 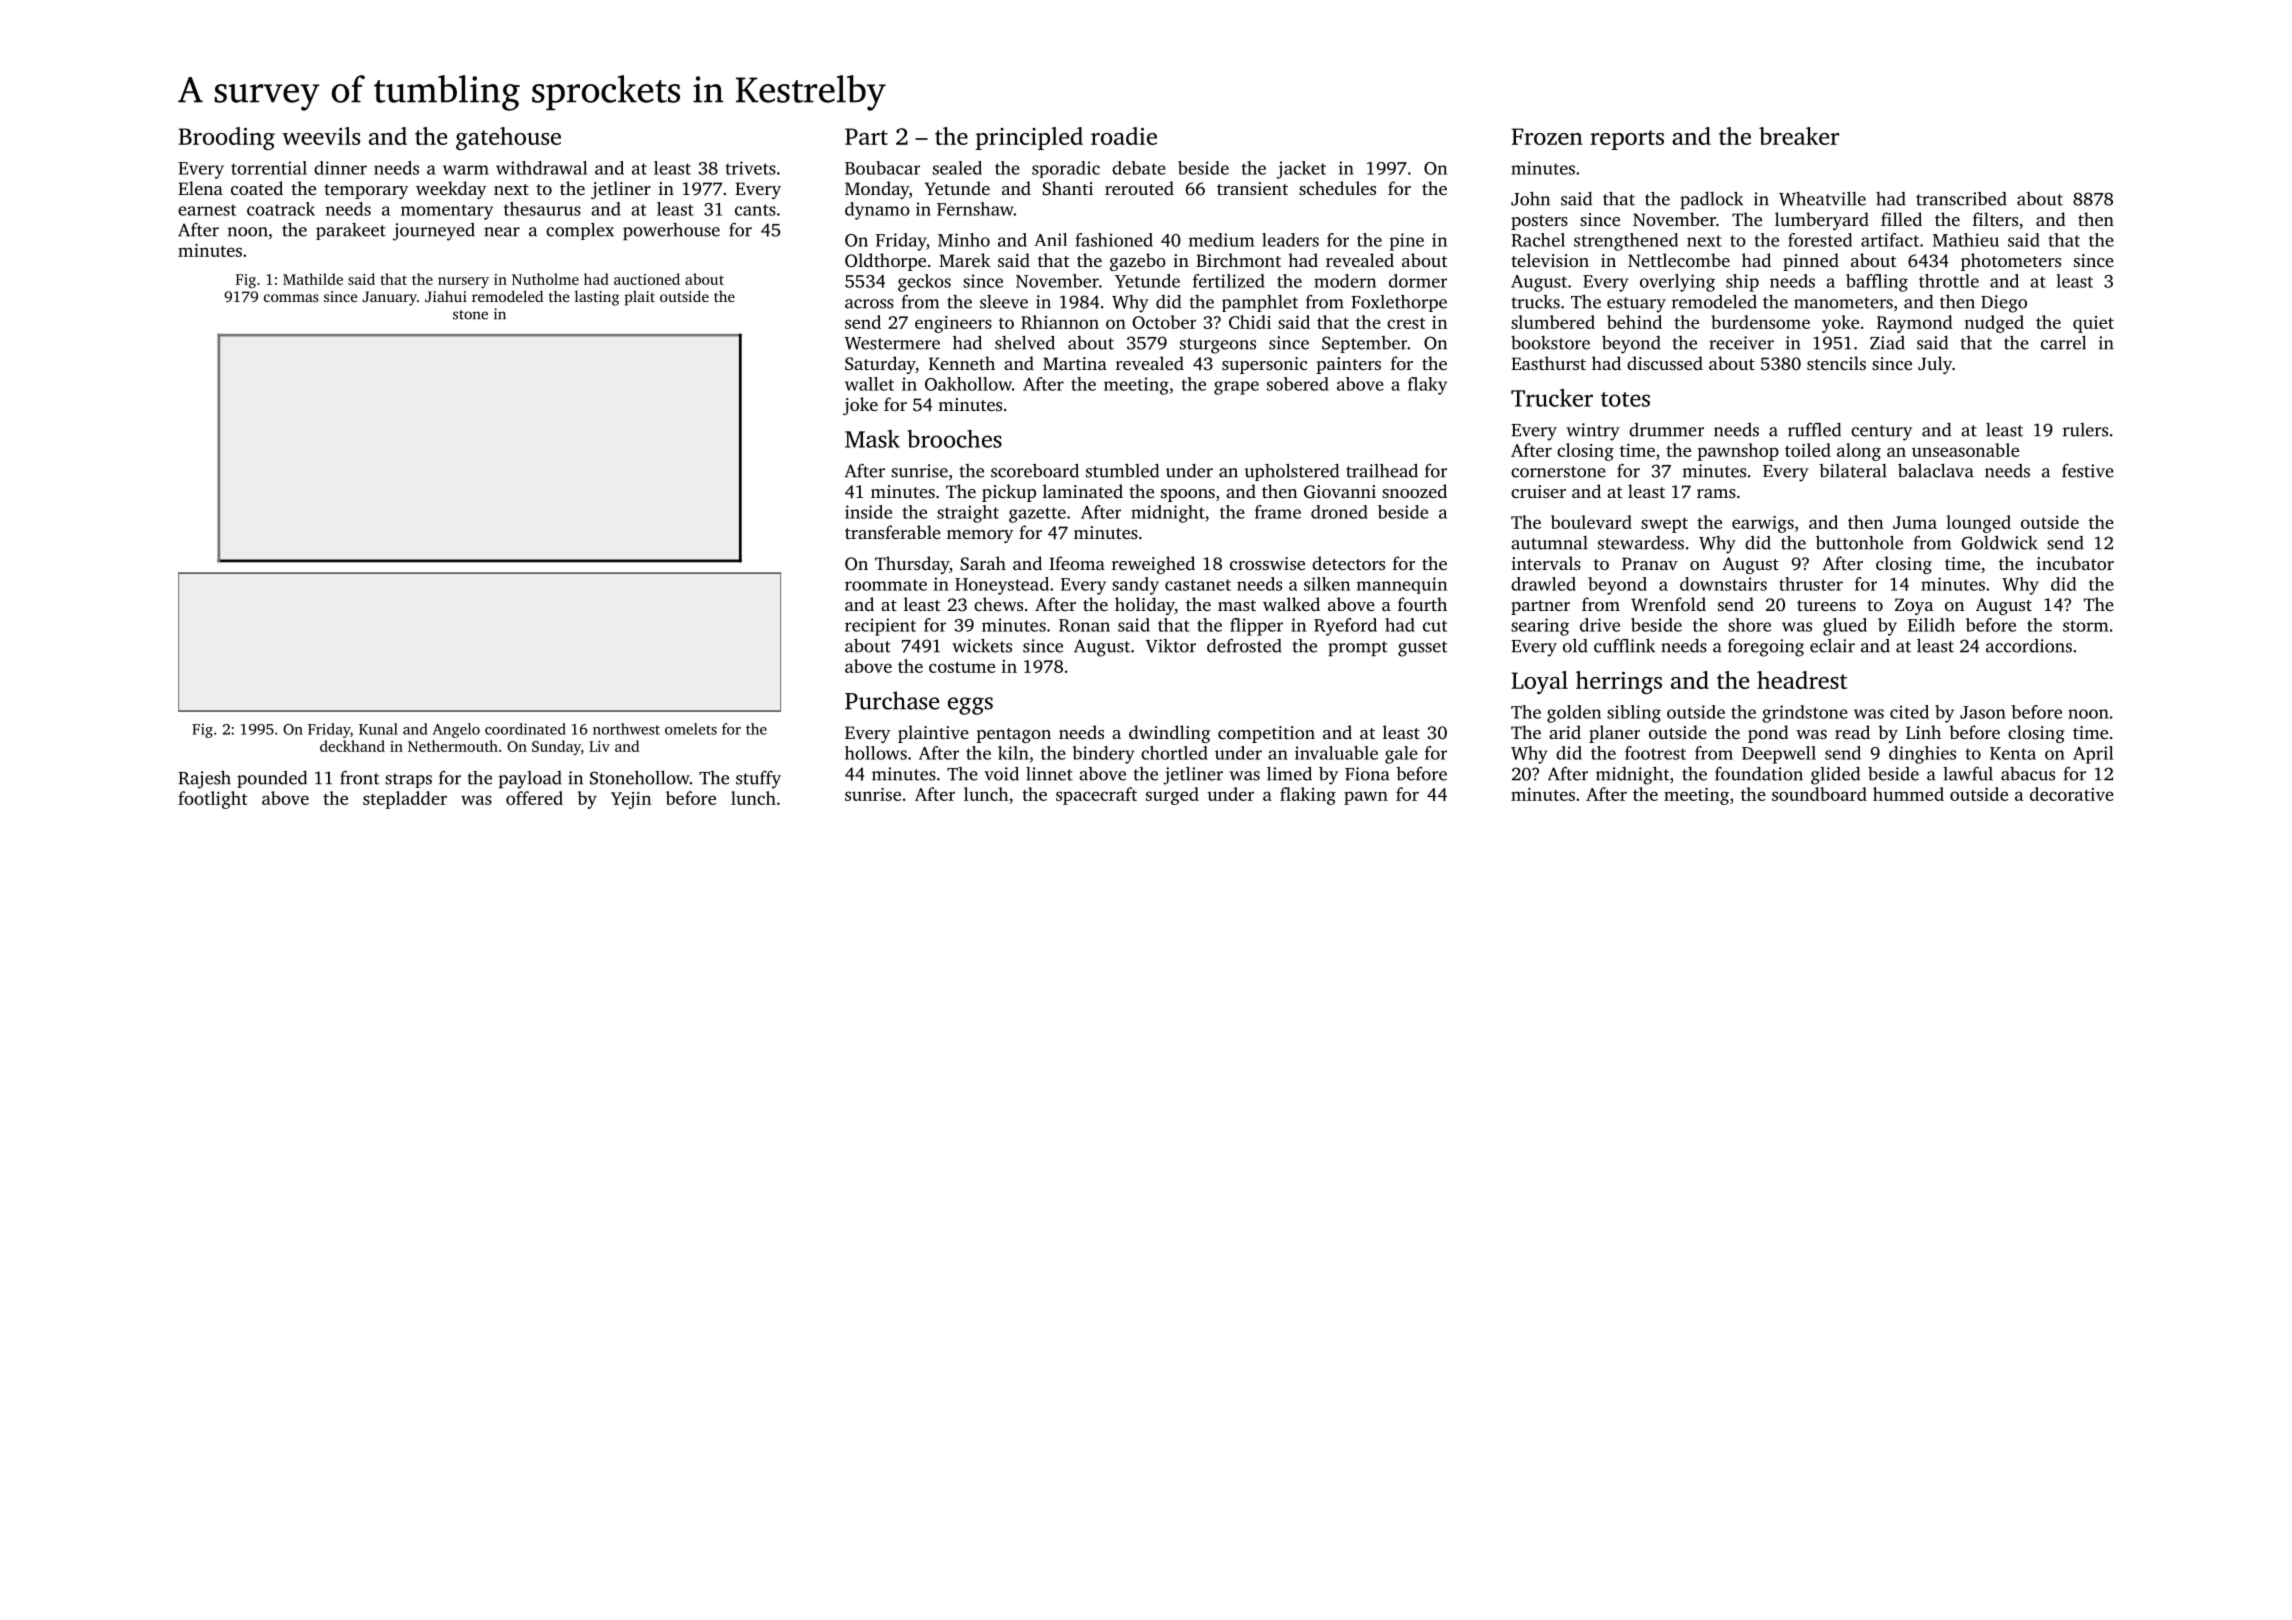 I want to click on Yejin, so click(x=631, y=800).
